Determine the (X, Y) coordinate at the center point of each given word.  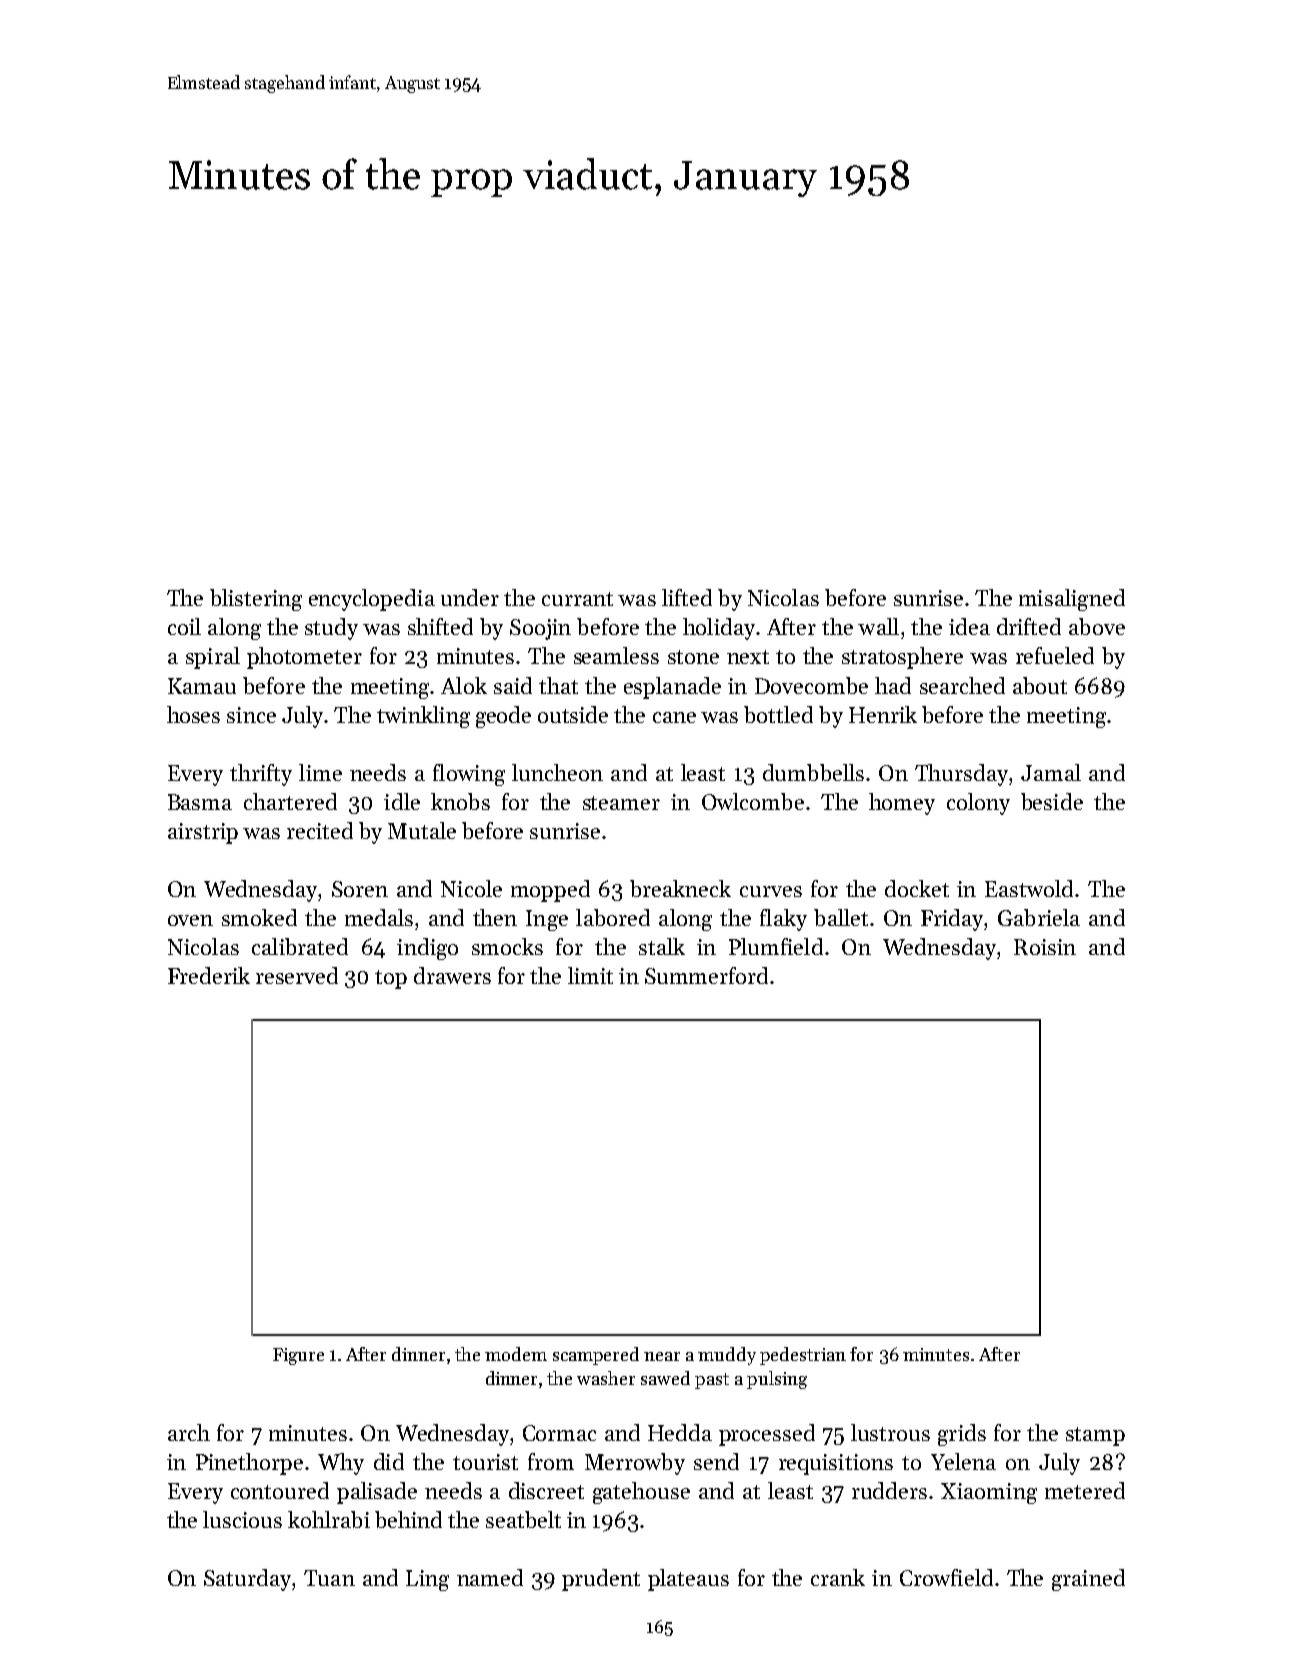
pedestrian (803, 1356)
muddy (727, 1356)
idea (969, 626)
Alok (464, 685)
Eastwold (1029, 888)
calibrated (300, 946)
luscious (242, 1519)
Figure (298, 1356)
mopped (550, 891)
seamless (616, 655)
